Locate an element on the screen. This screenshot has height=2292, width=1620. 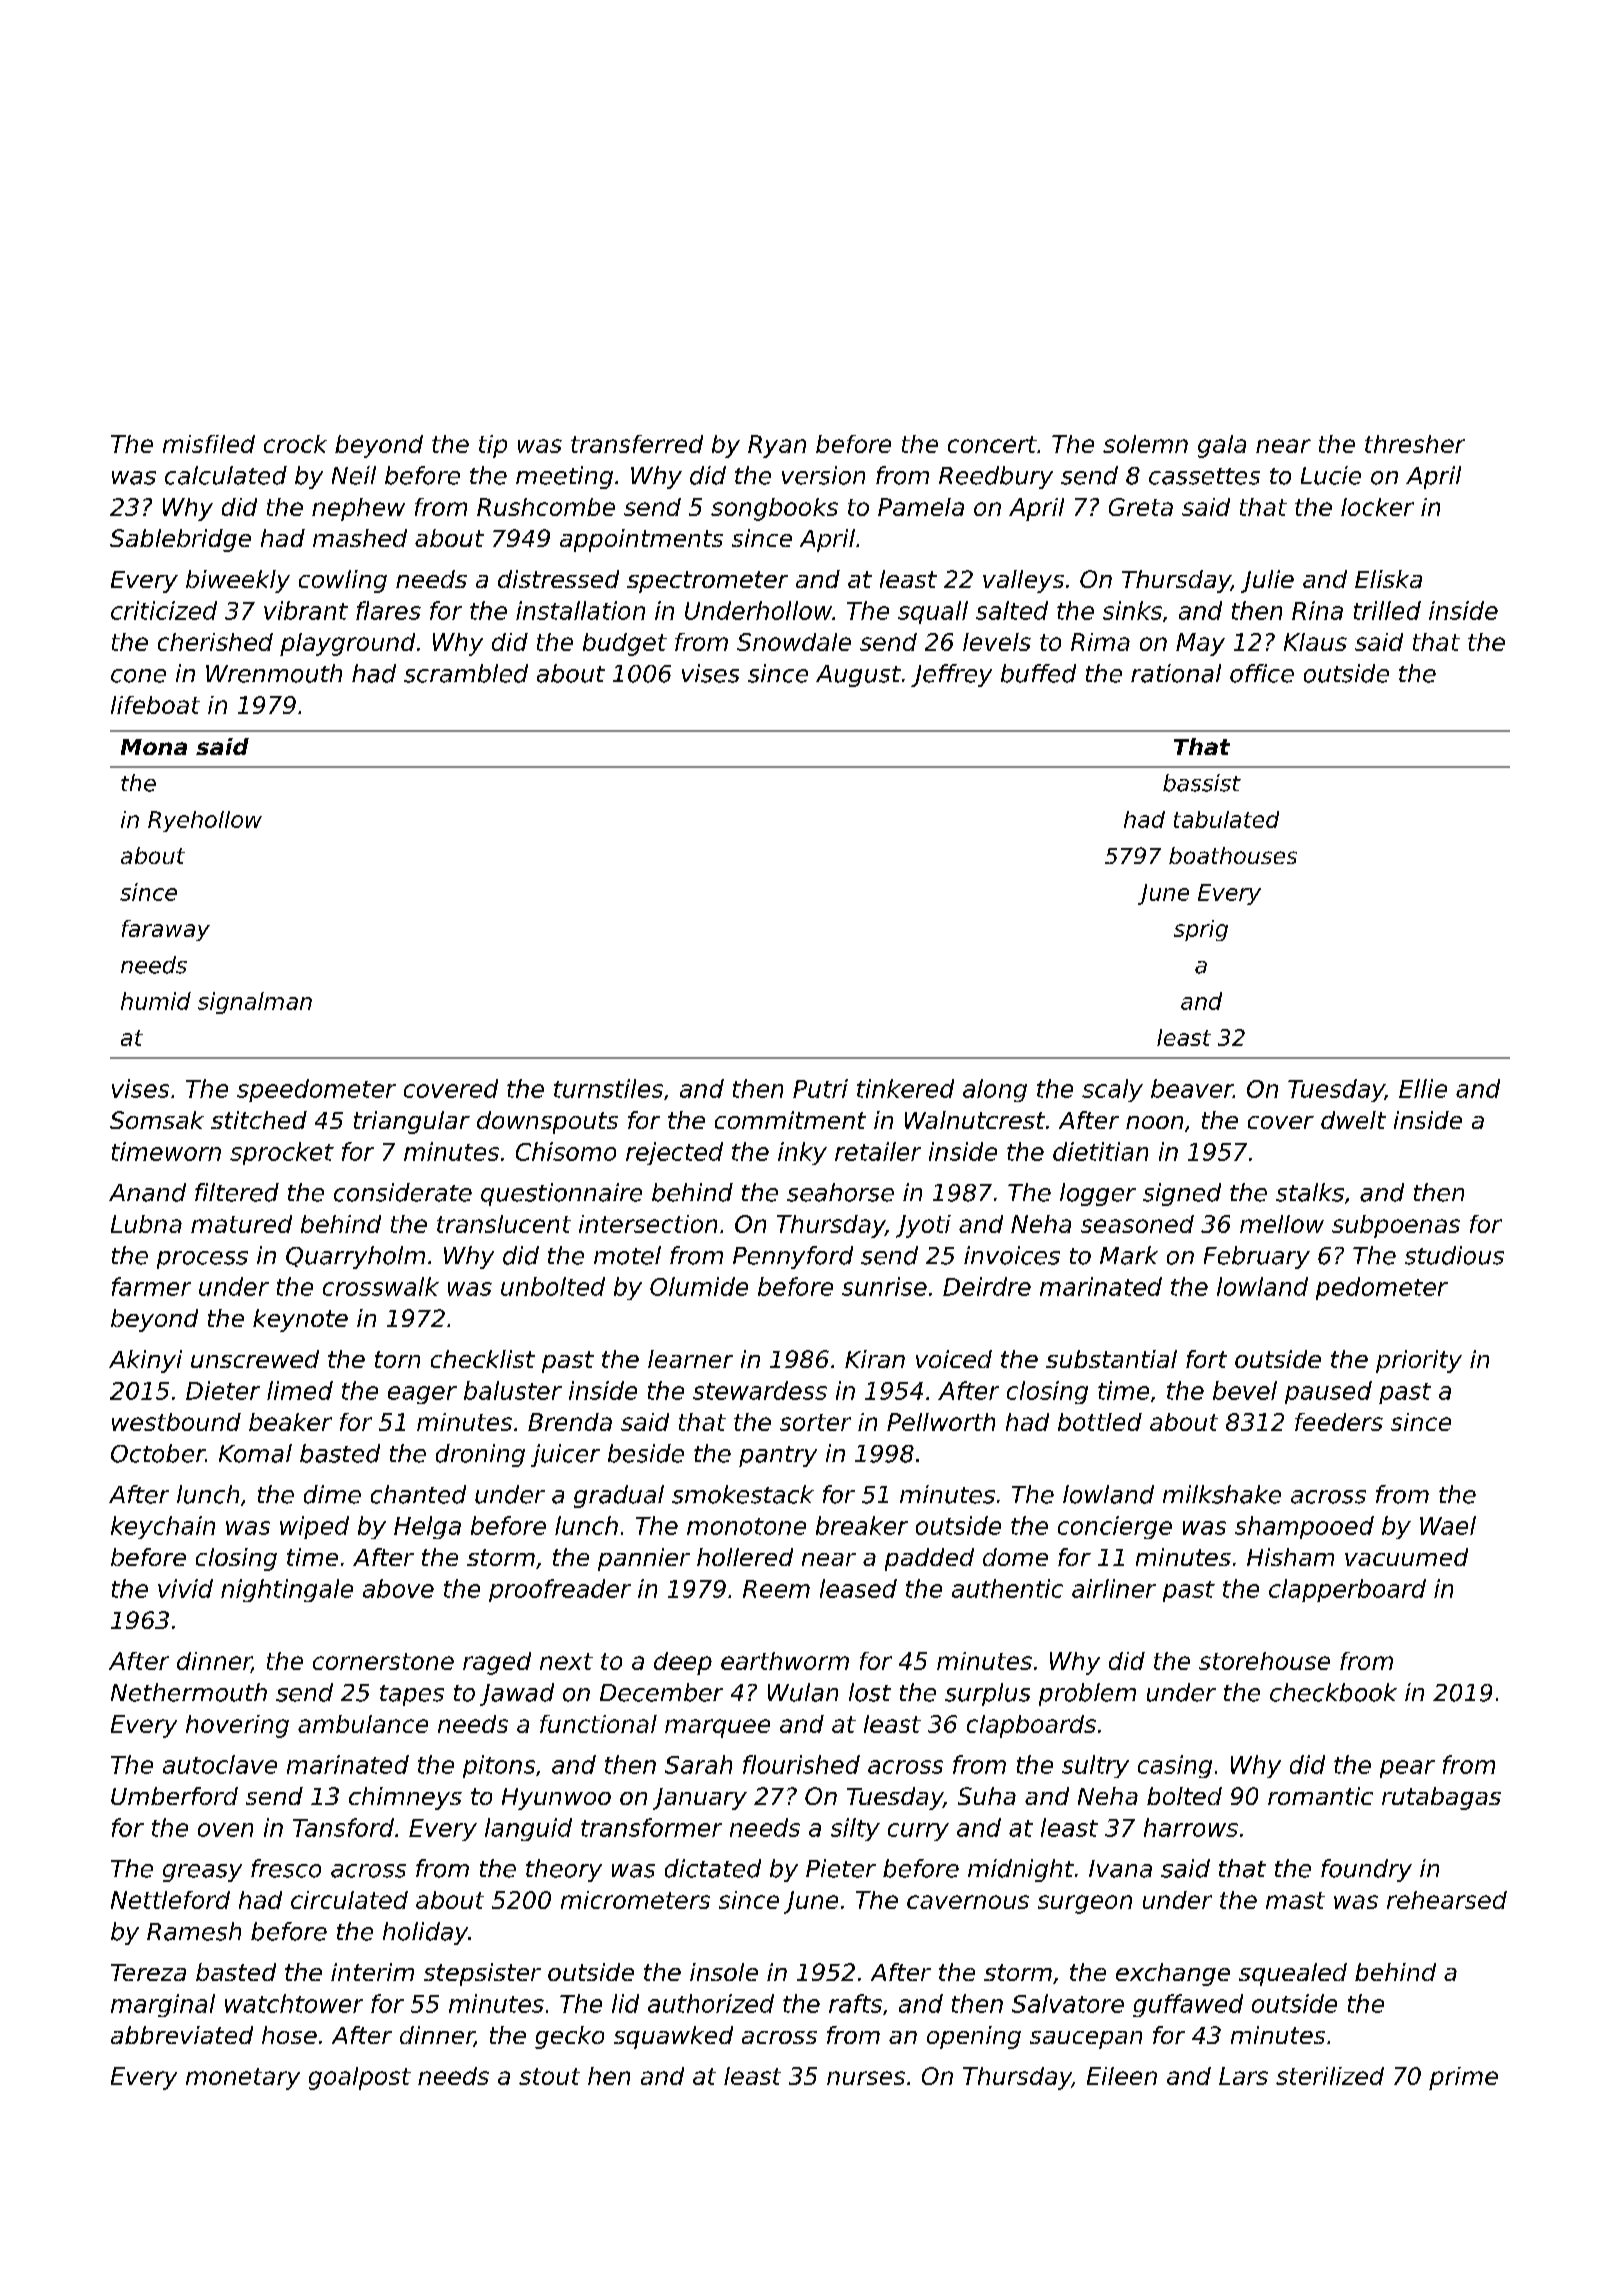
Wrenmouth is located at coordinates (274, 673).
